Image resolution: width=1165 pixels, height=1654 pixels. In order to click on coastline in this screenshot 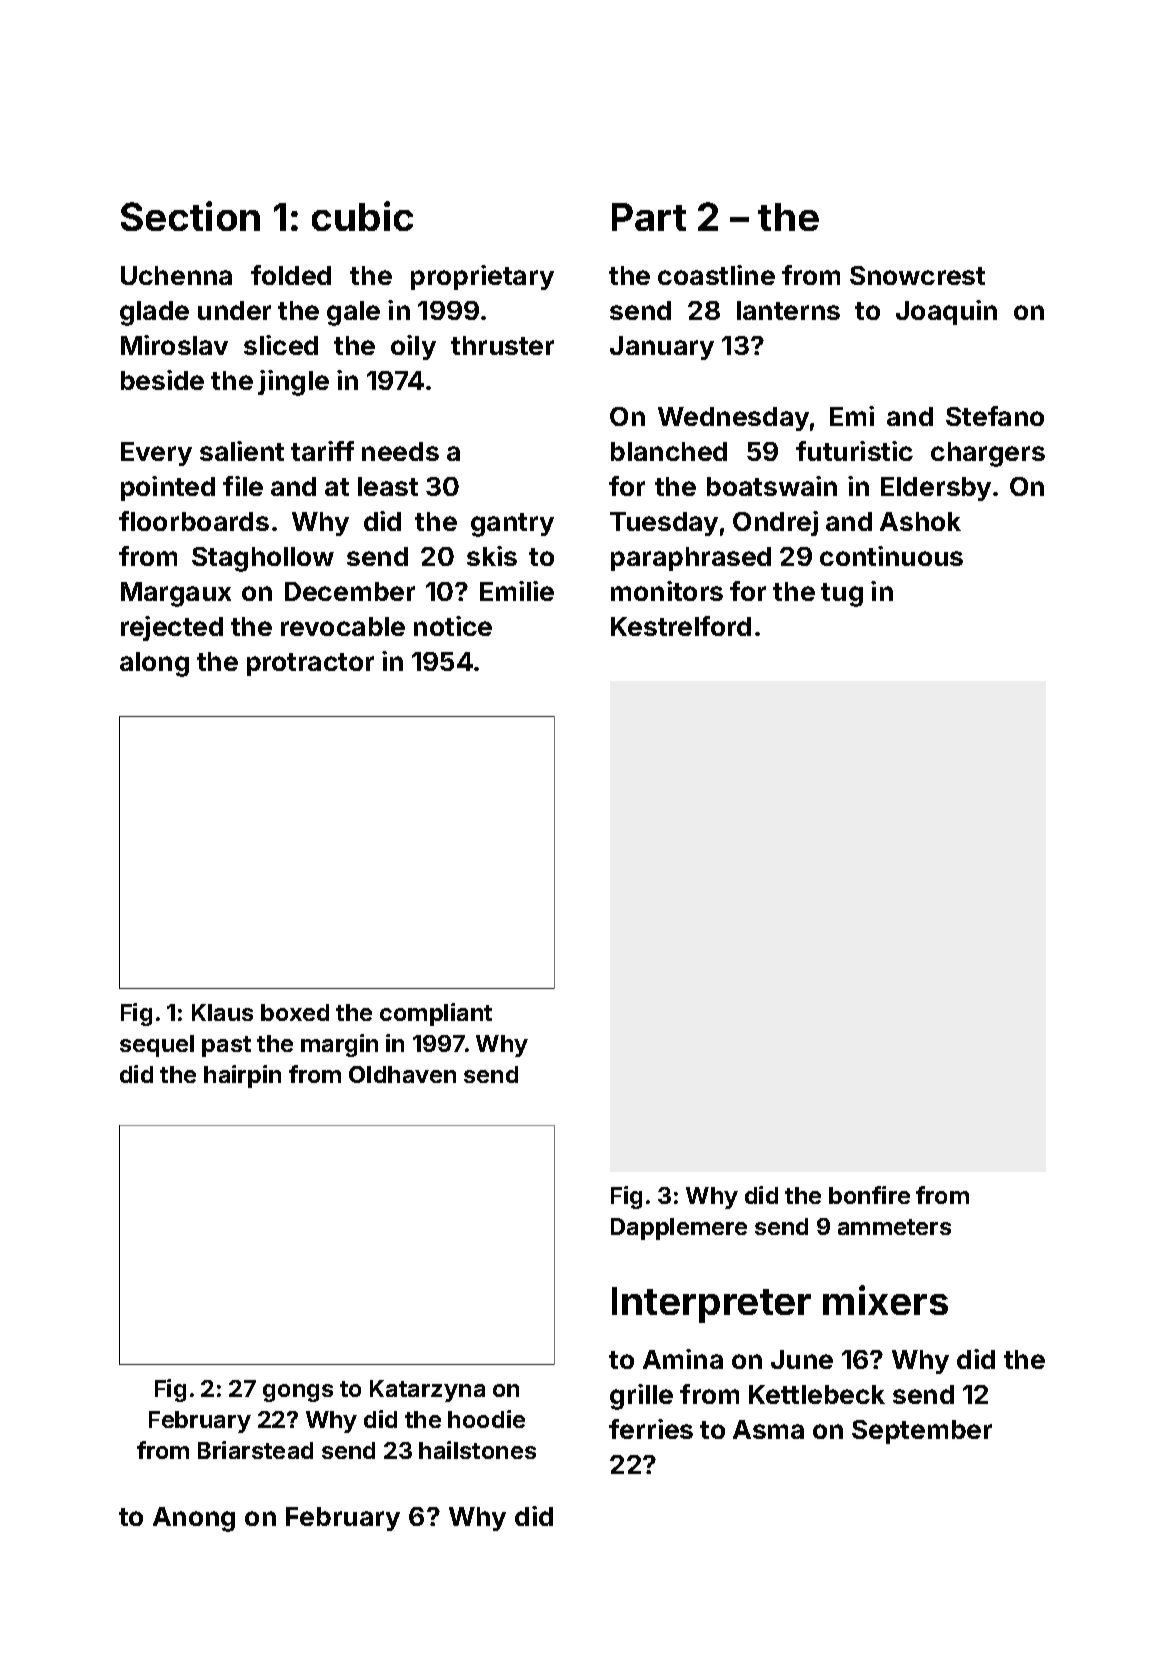, I will do `click(716, 275)`.
